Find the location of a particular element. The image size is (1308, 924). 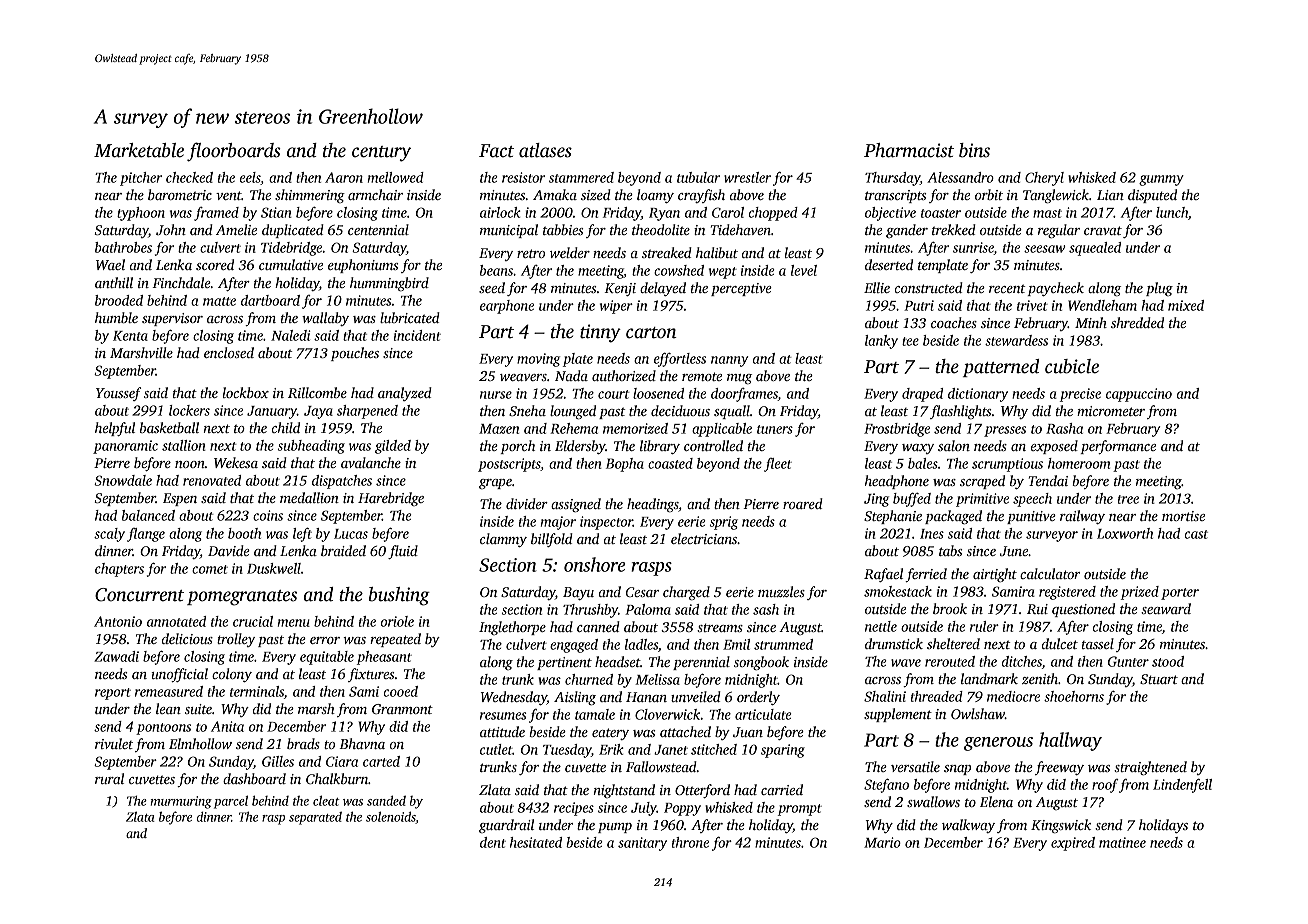

rivulet is located at coordinates (114, 743).
